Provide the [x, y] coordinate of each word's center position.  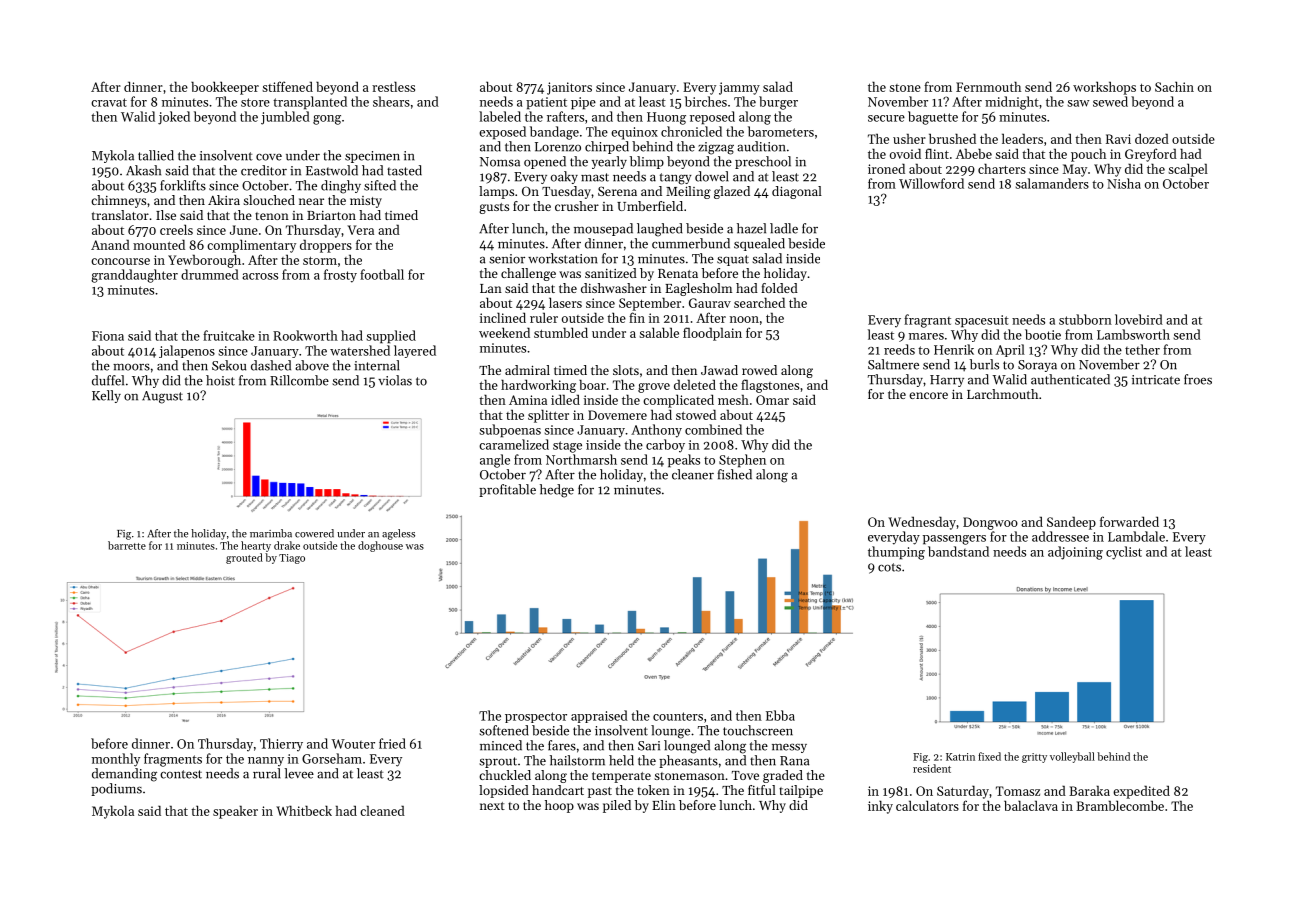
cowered [314, 533]
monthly [116, 760]
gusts [494, 208]
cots [889, 567]
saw [1078, 103]
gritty [1034, 758]
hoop [559, 806]
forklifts [183, 185]
